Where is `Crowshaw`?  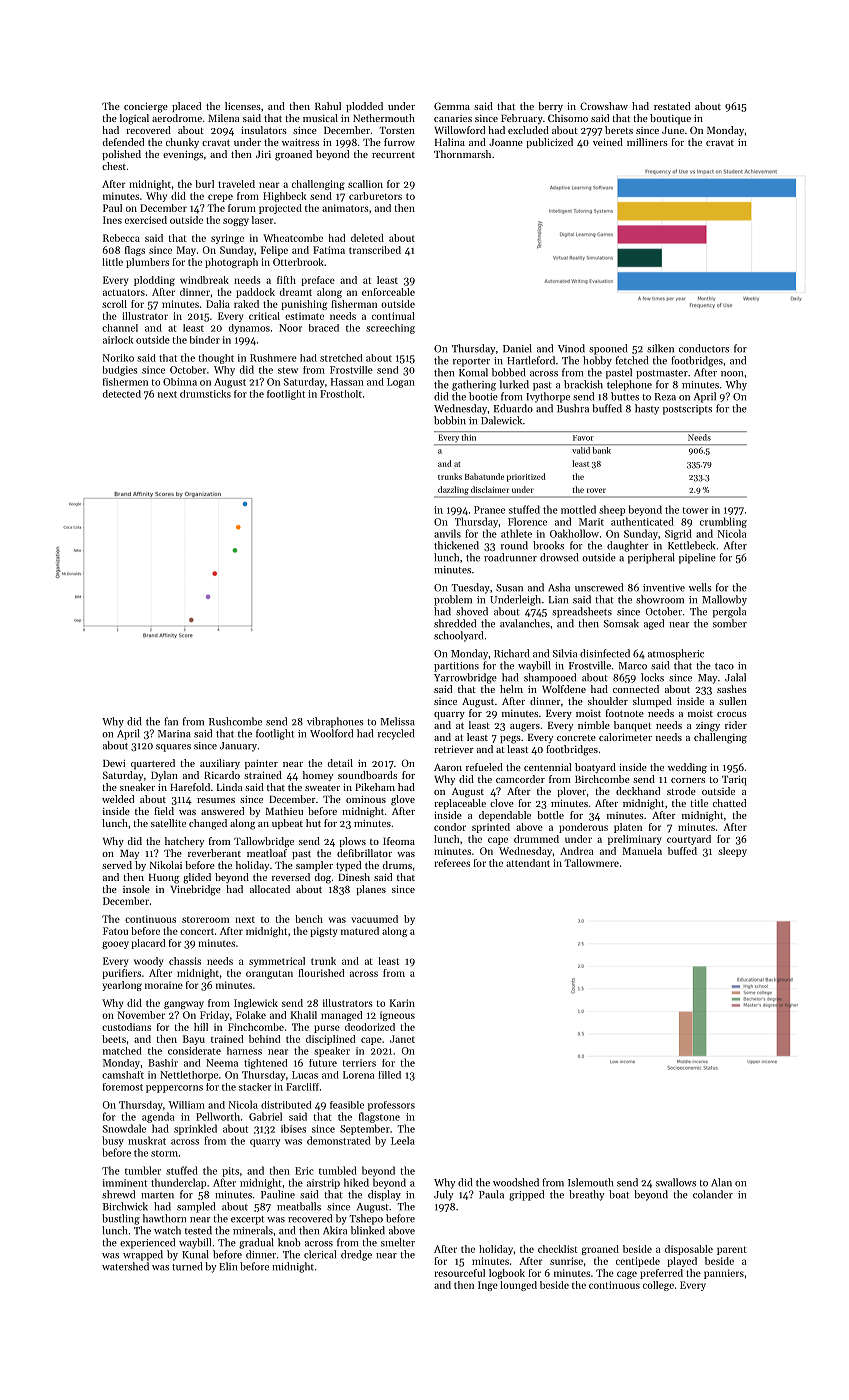 Crowshaw is located at coordinates (604, 106).
